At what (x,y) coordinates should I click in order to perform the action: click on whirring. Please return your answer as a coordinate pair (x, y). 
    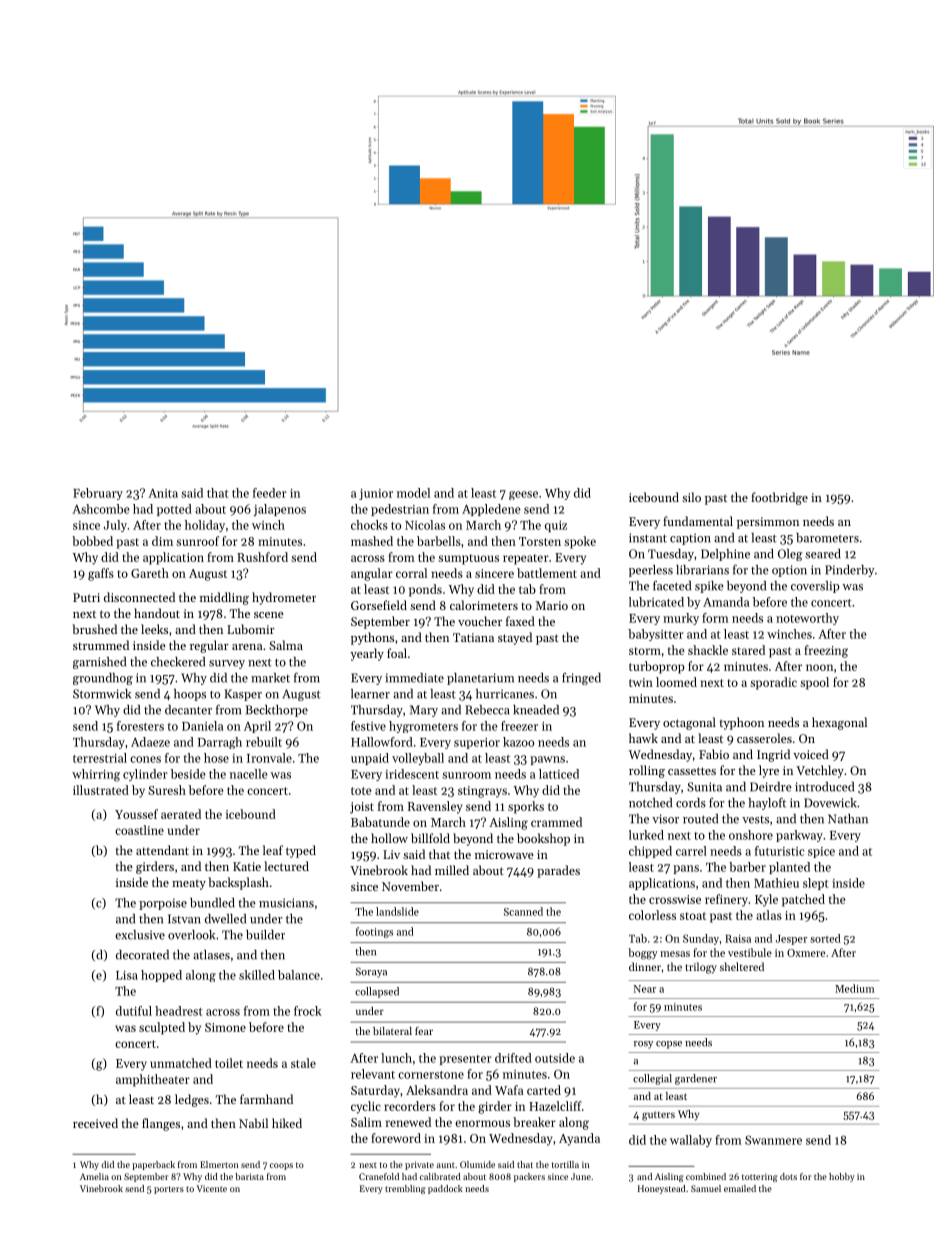
    Looking at the image, I should click on (96, 775).
